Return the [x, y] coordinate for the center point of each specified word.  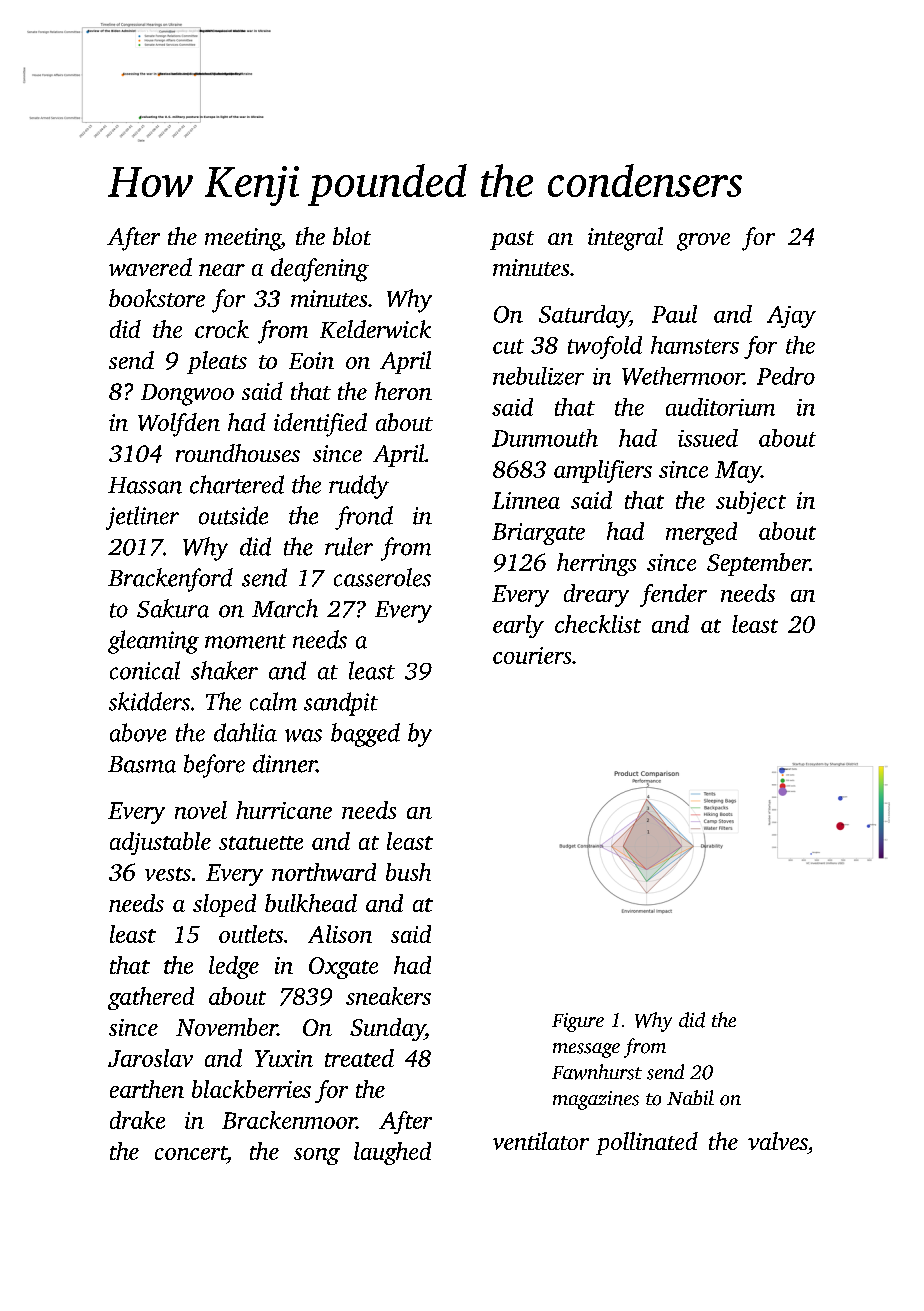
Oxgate [343, 968]
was [303, 735]
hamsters [695, 345]
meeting [243, 239]
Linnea [526, 500]
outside [233, 515]
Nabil [690, 1097]
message [586, 1050]
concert [191, 1153]
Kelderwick [375, 329]
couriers [532, 655]
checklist [598, 624]
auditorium [720, 407]
